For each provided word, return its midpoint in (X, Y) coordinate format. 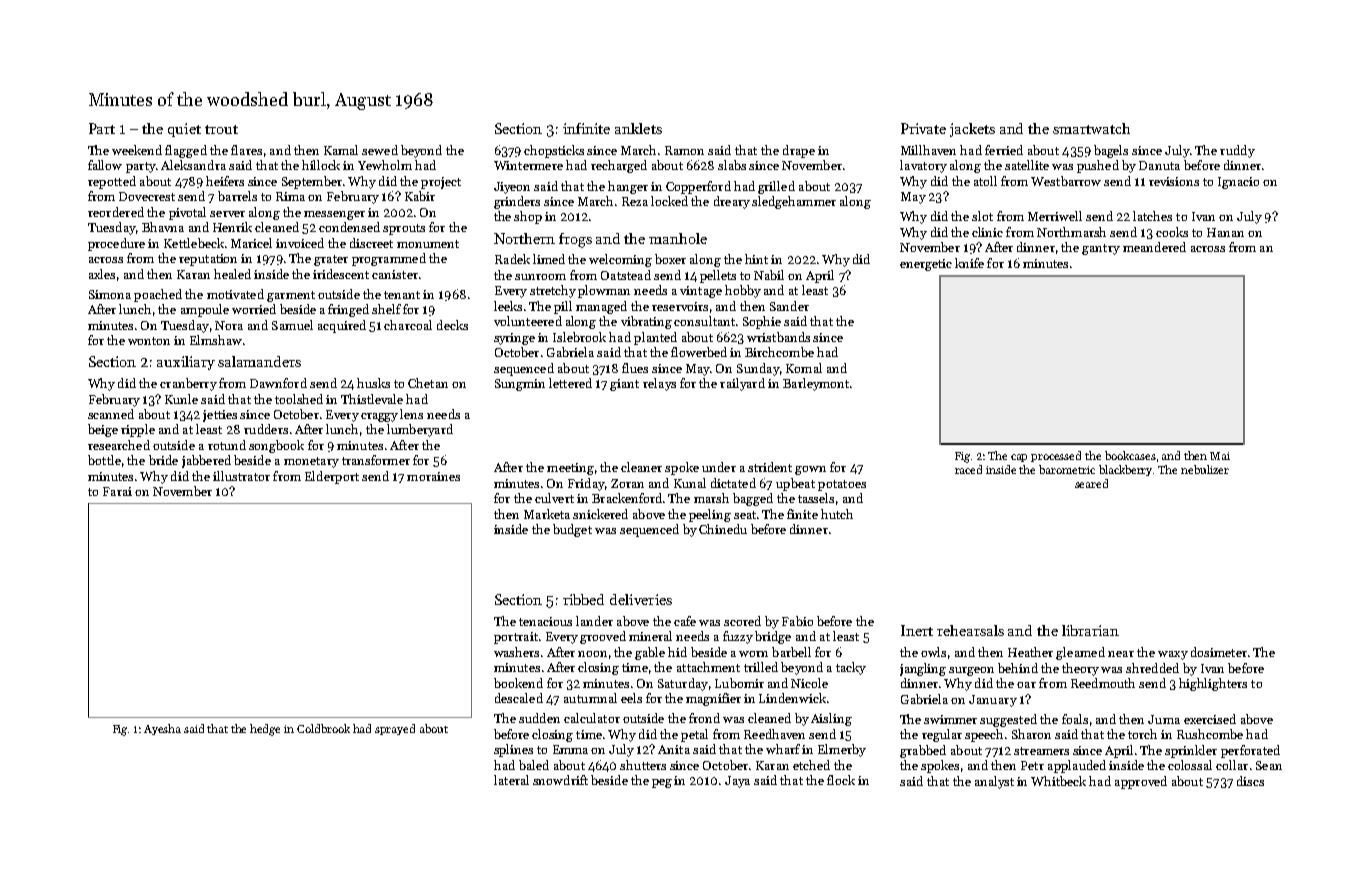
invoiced (300, 243)
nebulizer (1205, 469)
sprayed (395, 729)
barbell (791, 652)
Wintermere (528, 165)
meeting (570, 469)
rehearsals (970, 630)
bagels (1111, 151)
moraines (433, 476)
